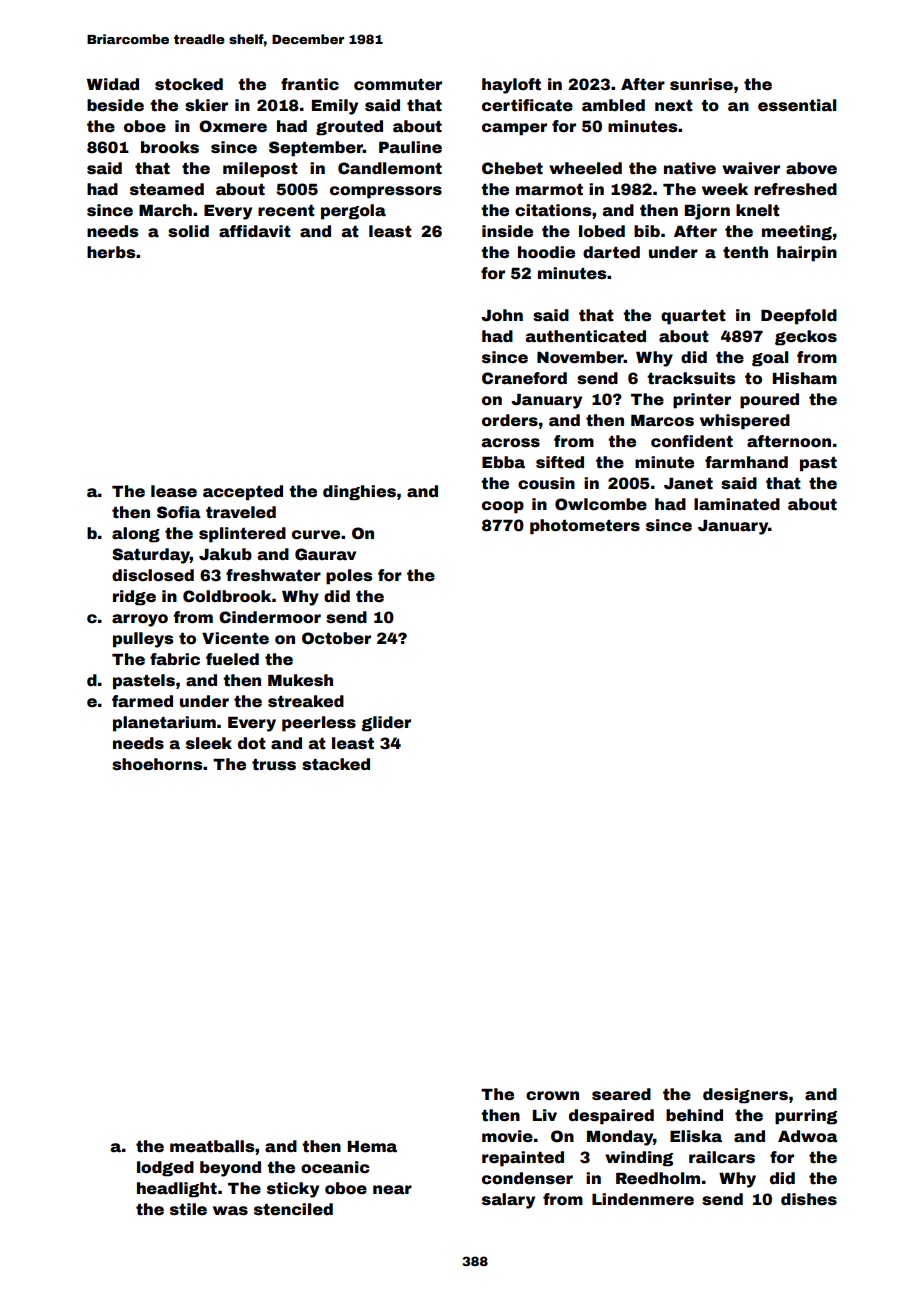 This image has width=924, height=1308. What do you see at coordinates (507, 1136) in the image?
I see `movie` at bounding box center [507, 1136].
